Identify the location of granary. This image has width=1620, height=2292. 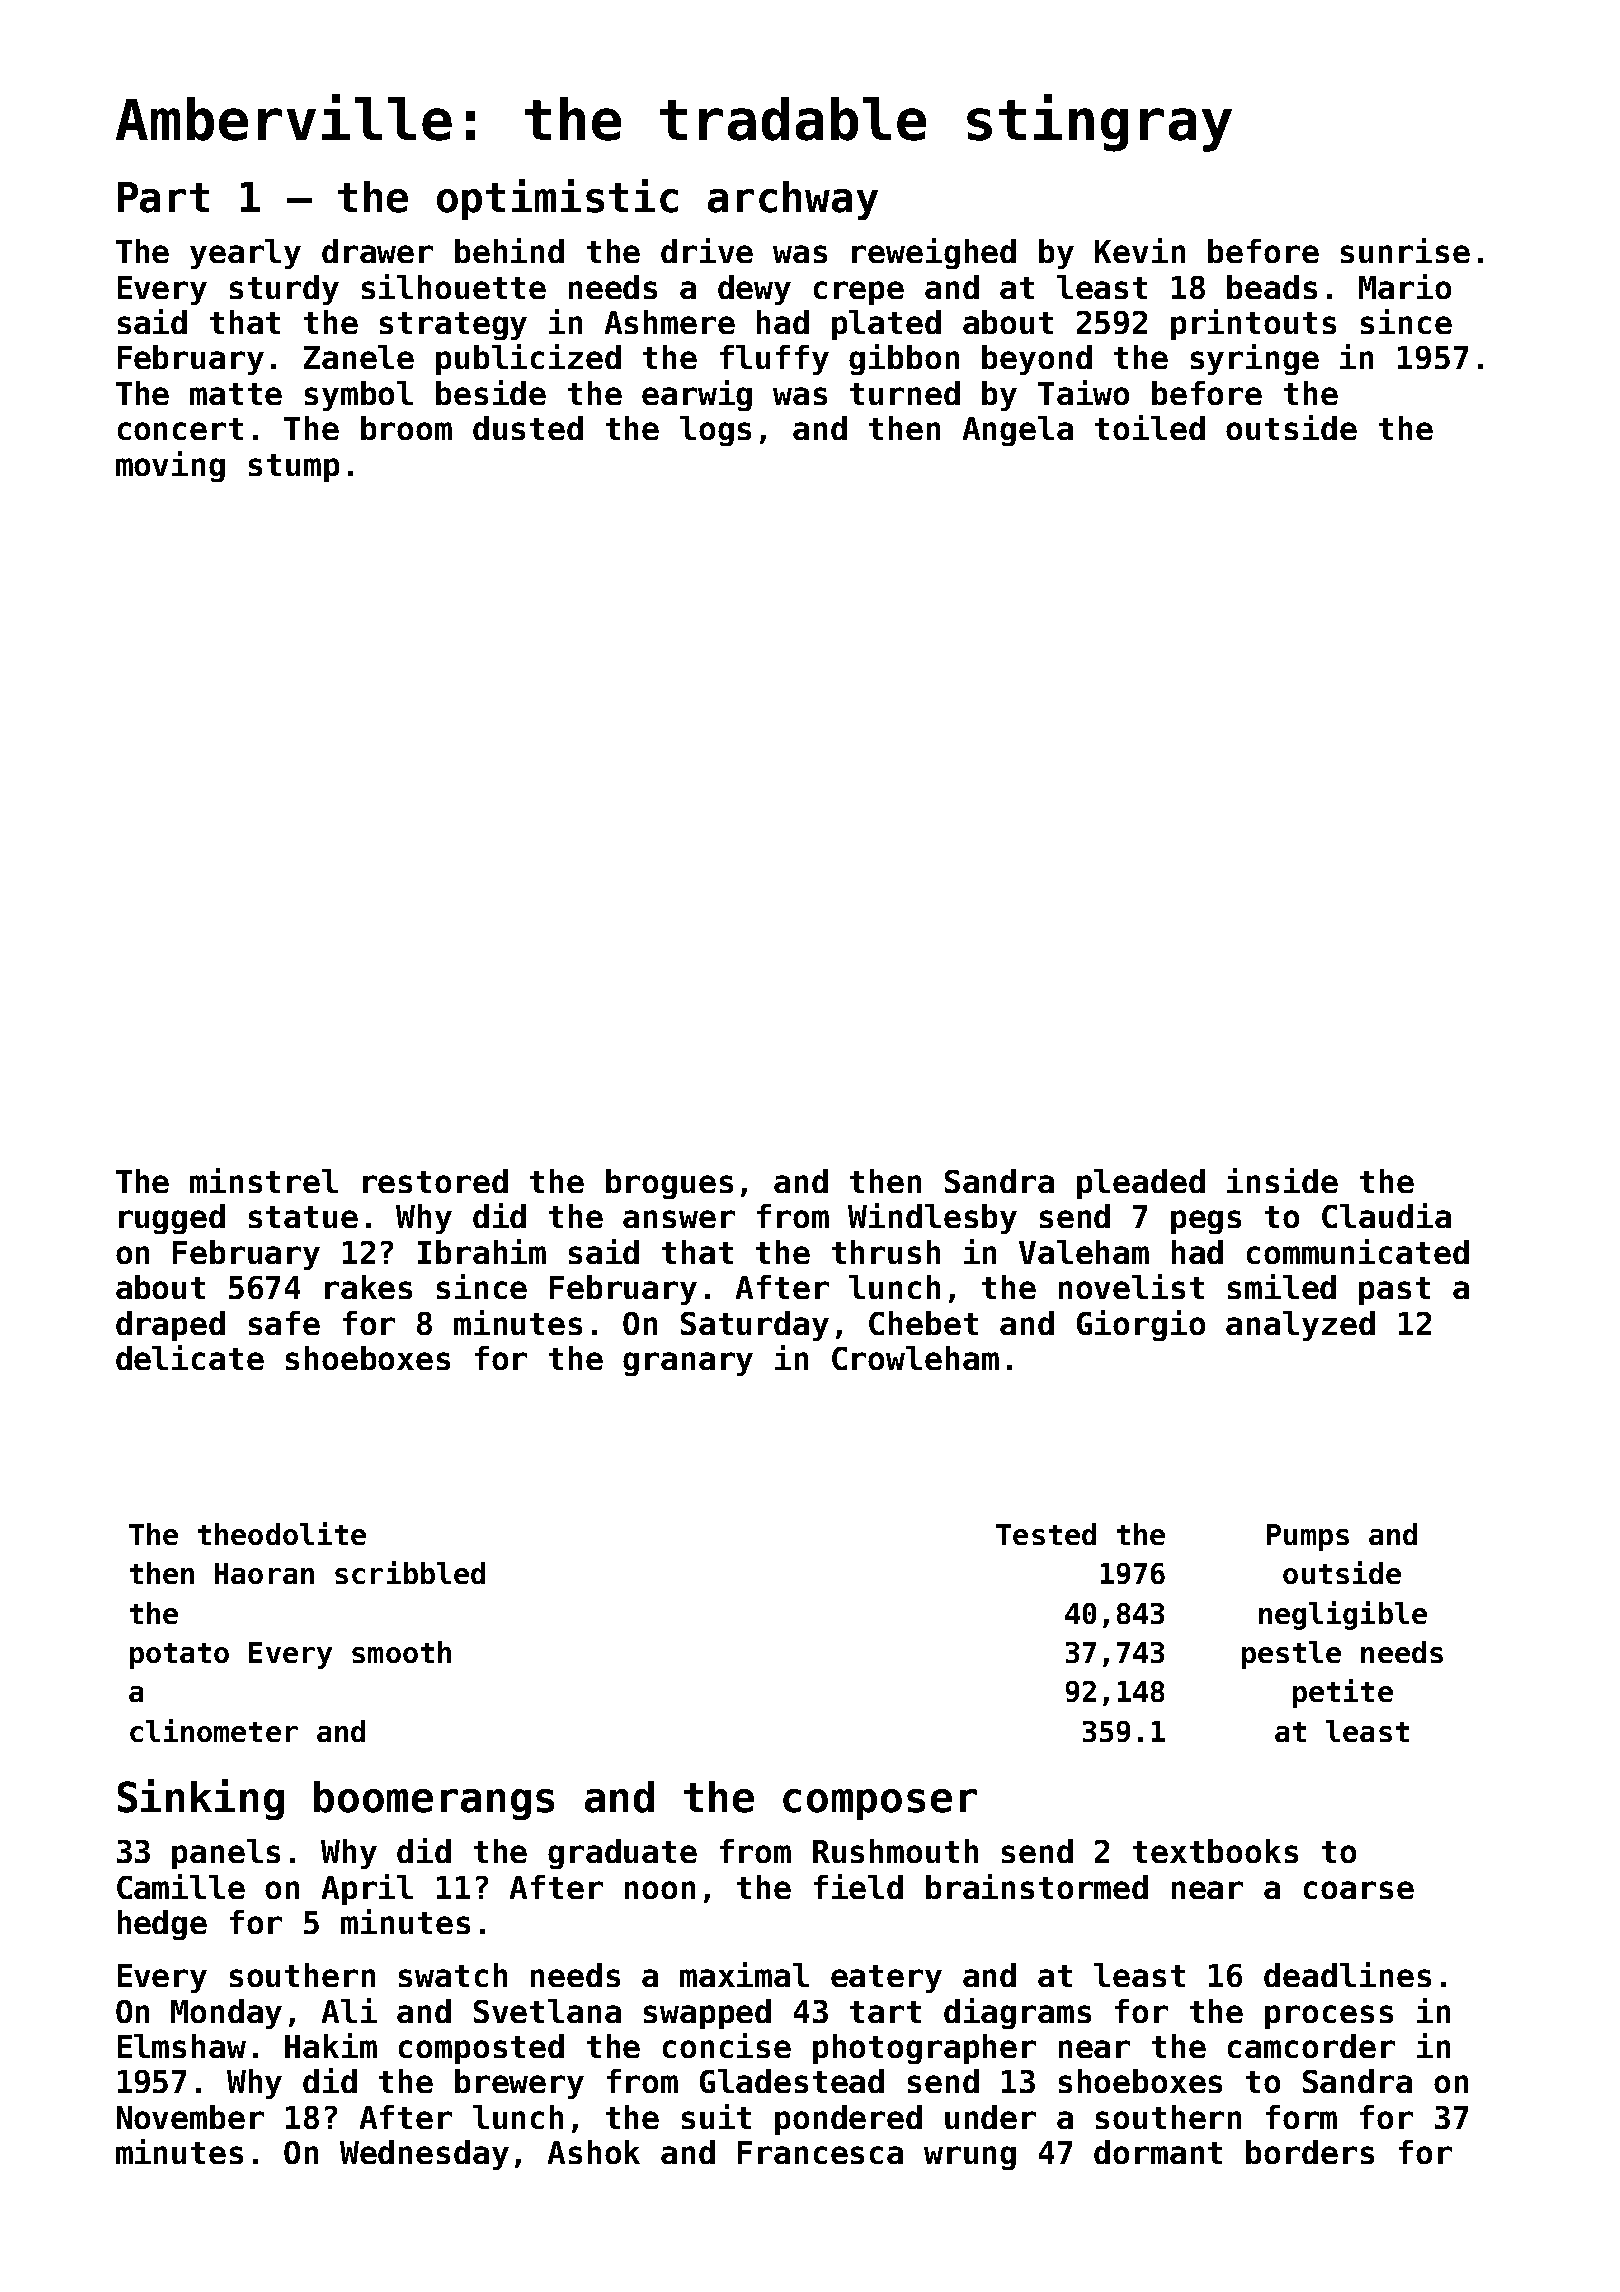
(688, 1364).
